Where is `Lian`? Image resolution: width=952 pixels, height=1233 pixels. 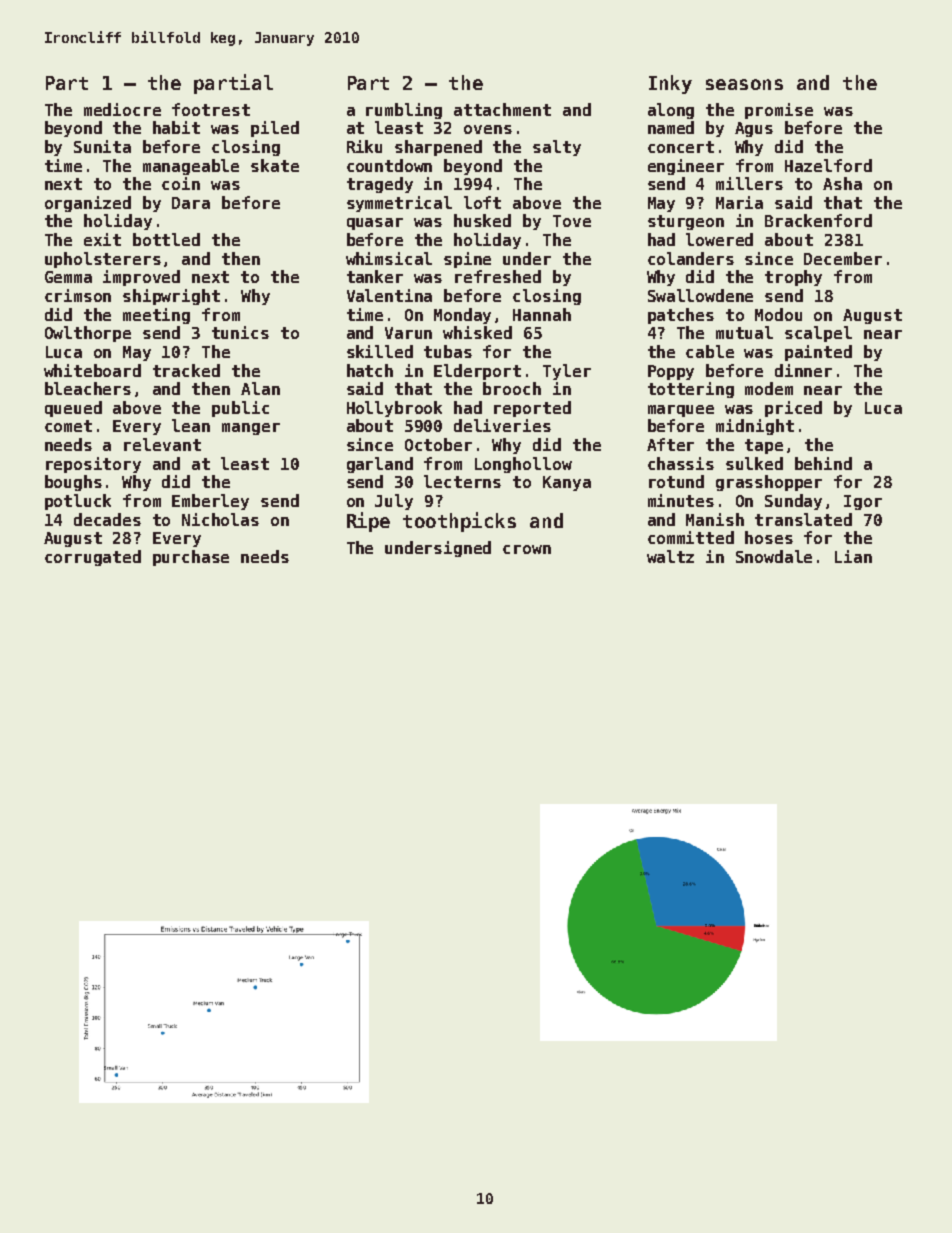
Lian is located at coordinates (853, 556).
